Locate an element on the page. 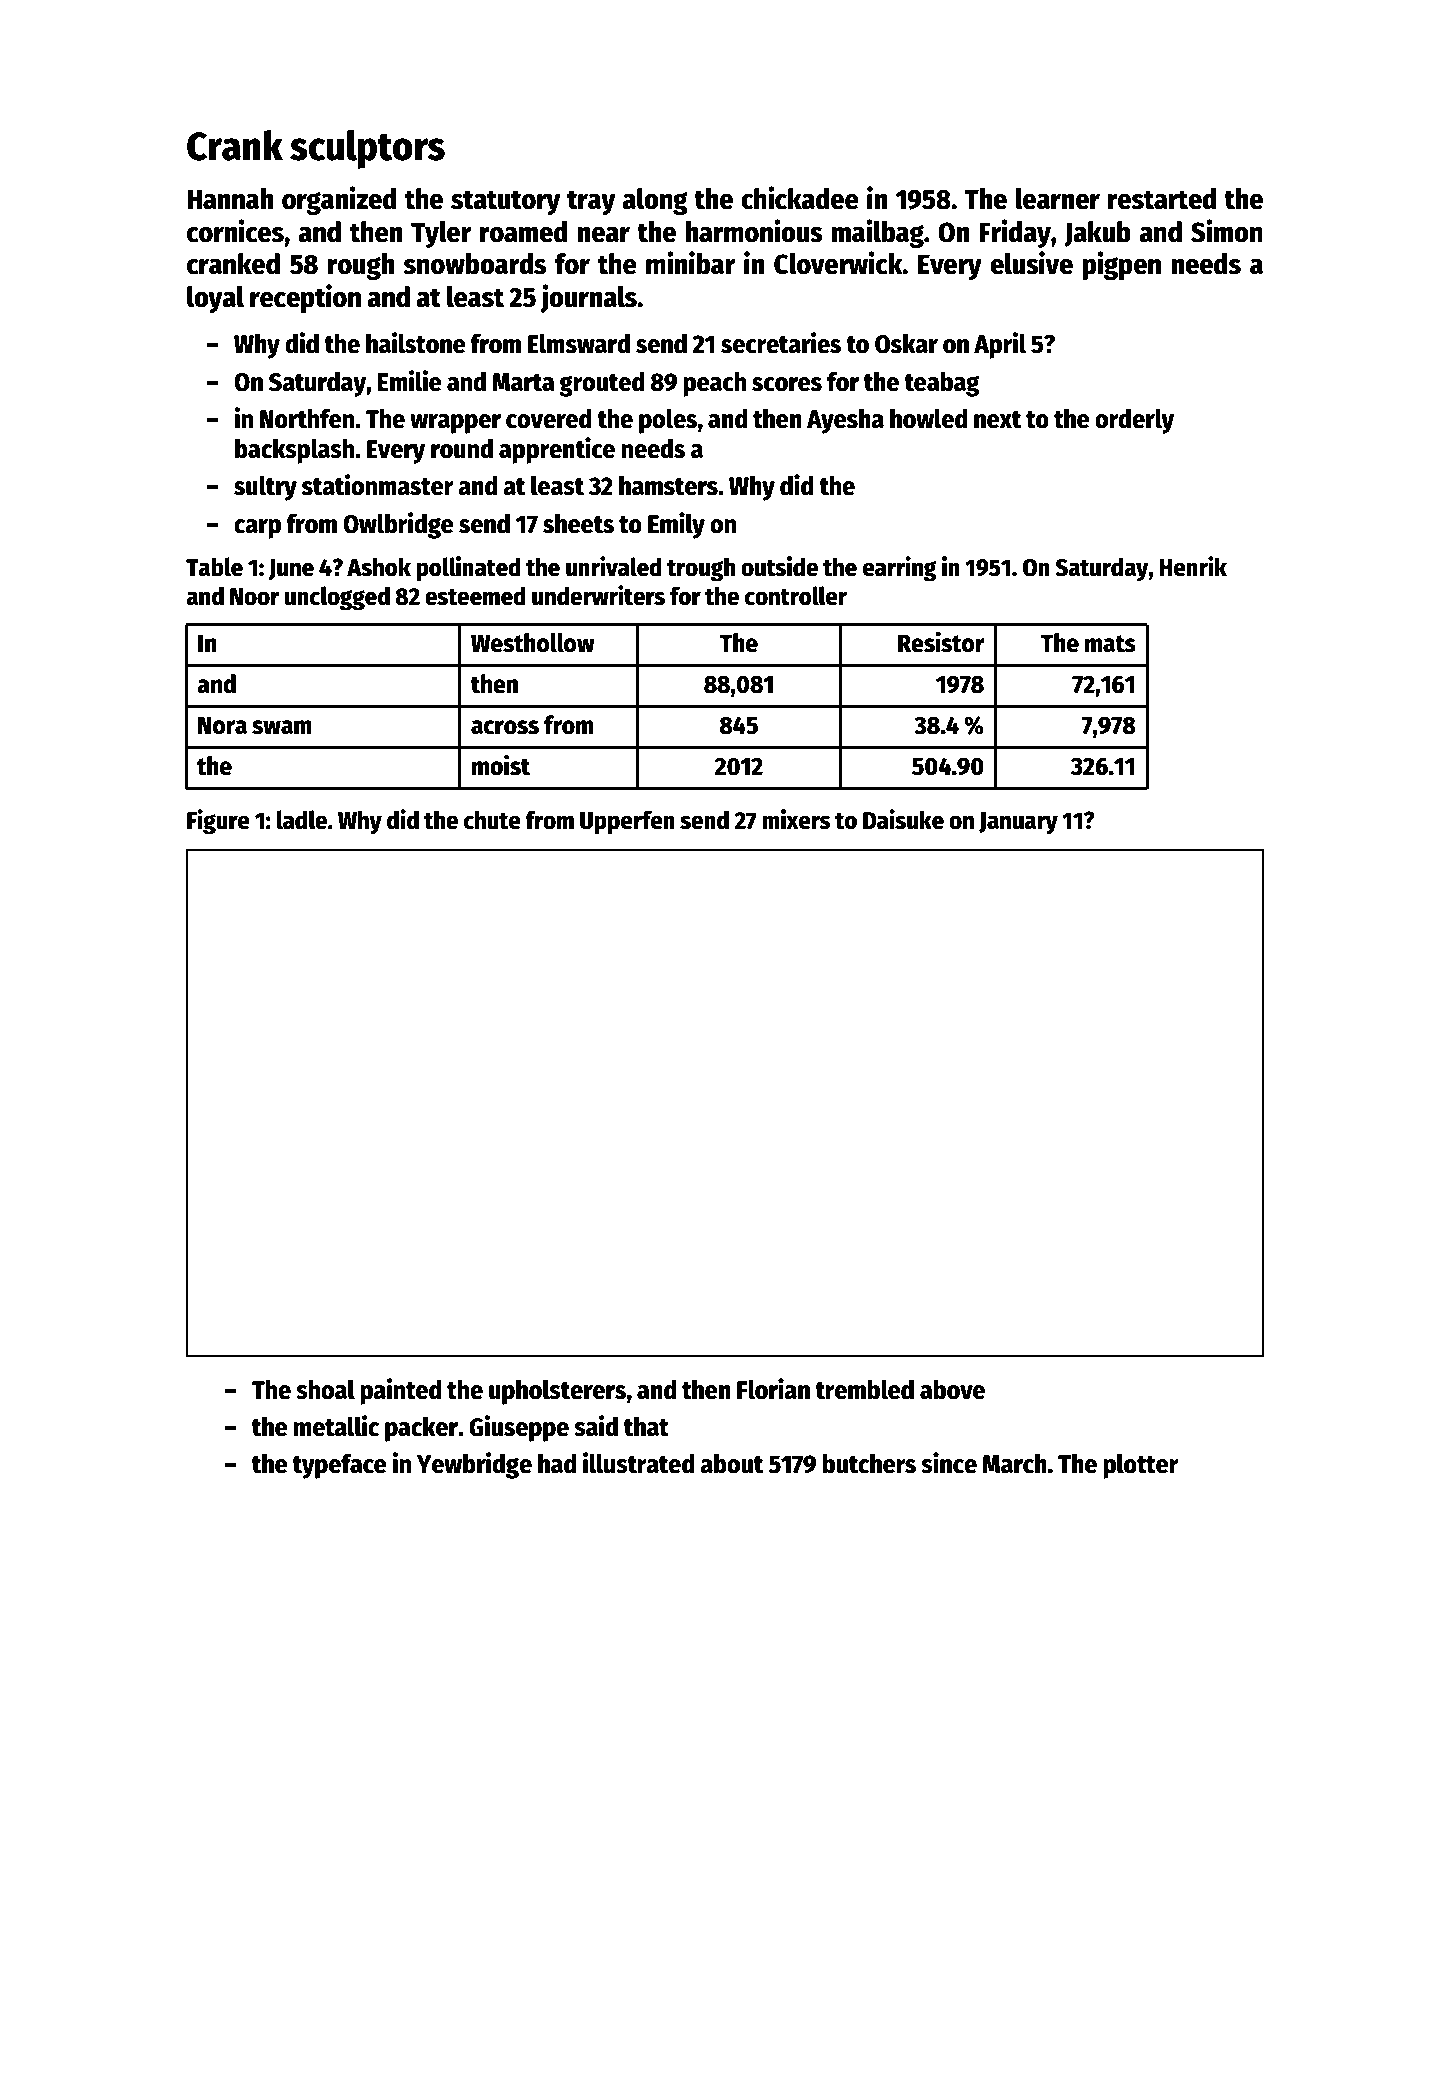 The image size is (1450, 2100). journals is located at coordinates (588, 298).
